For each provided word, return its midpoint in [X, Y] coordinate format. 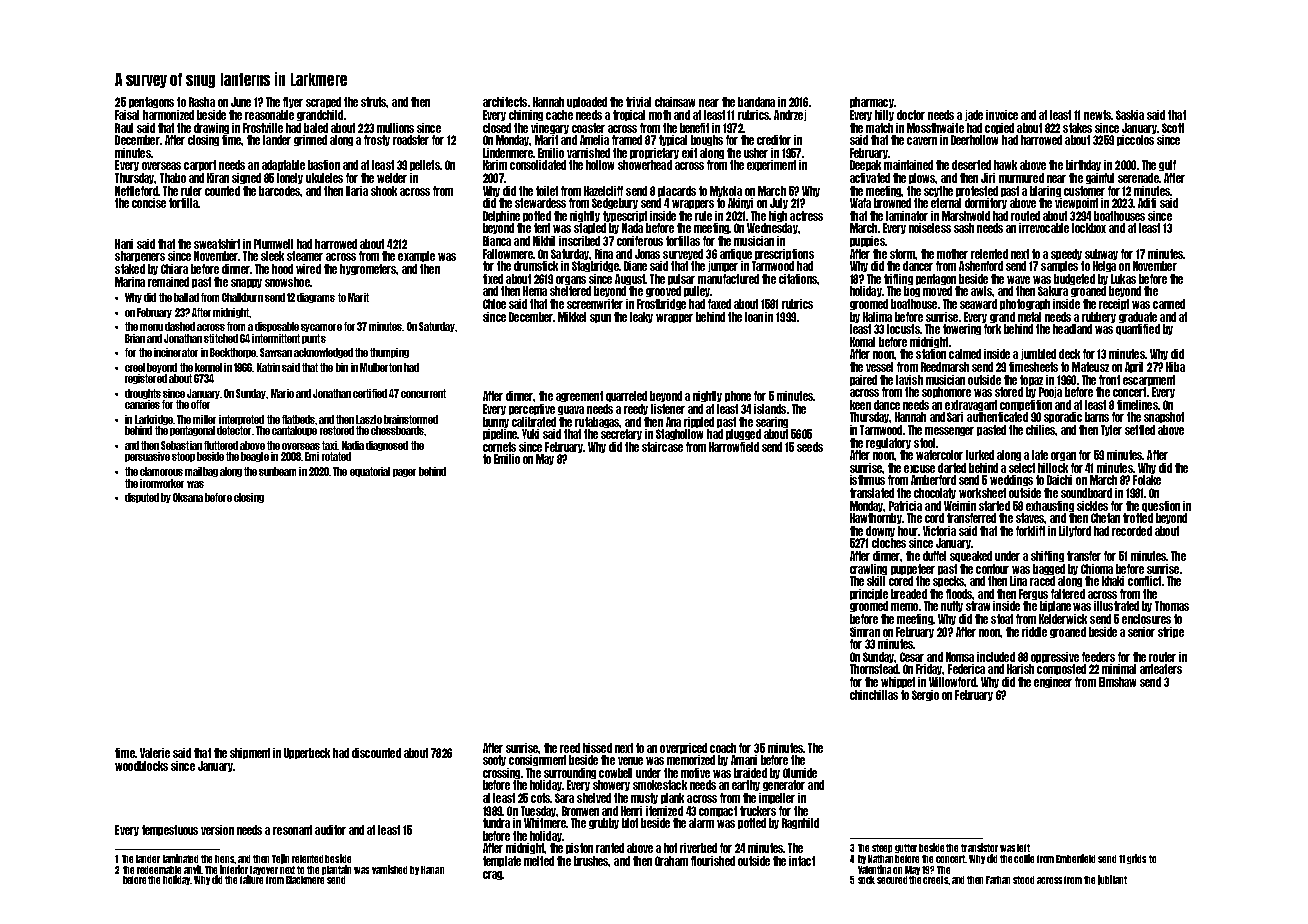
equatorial [370, 472]
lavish [909, 380]
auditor [330, 830]
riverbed [698, 848]
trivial [638, 102]
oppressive [1055, 657]
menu [151, 327]
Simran [865, 632]
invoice [1002, 115]
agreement [579, 396]
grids [1136, 859]
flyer [293, 102]
